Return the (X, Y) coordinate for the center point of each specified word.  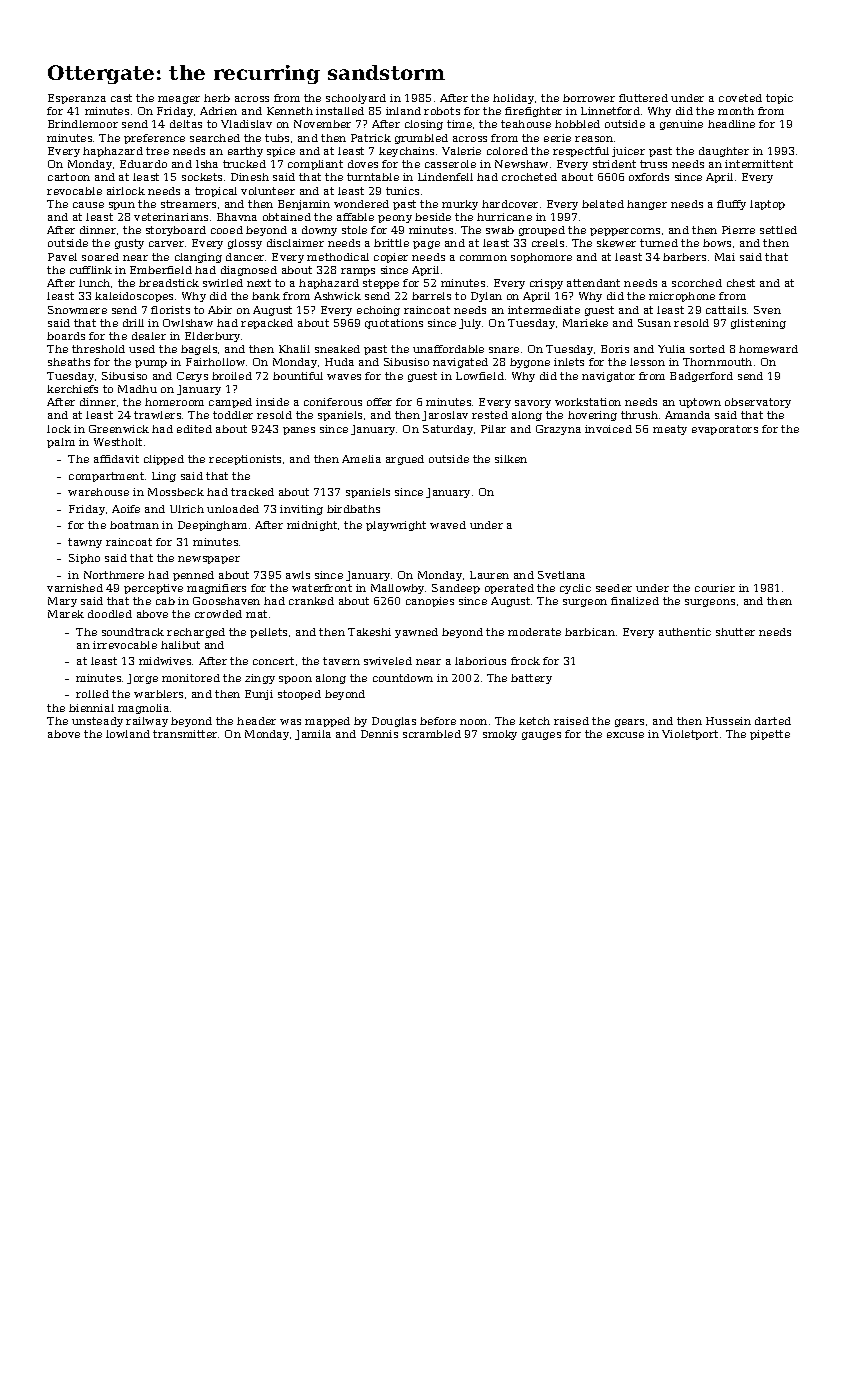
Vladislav (246, 124)
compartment (106, 477)
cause (88, 205)
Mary (62, 602)
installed (340, 111)
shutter (735, 632)
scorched (697, 283)
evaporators (725, 430)
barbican (590, 632)
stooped (299, 695)
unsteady (97, 722)
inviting (301, 510)
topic (779, 99)
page (426, 245)
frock (525, 661)
